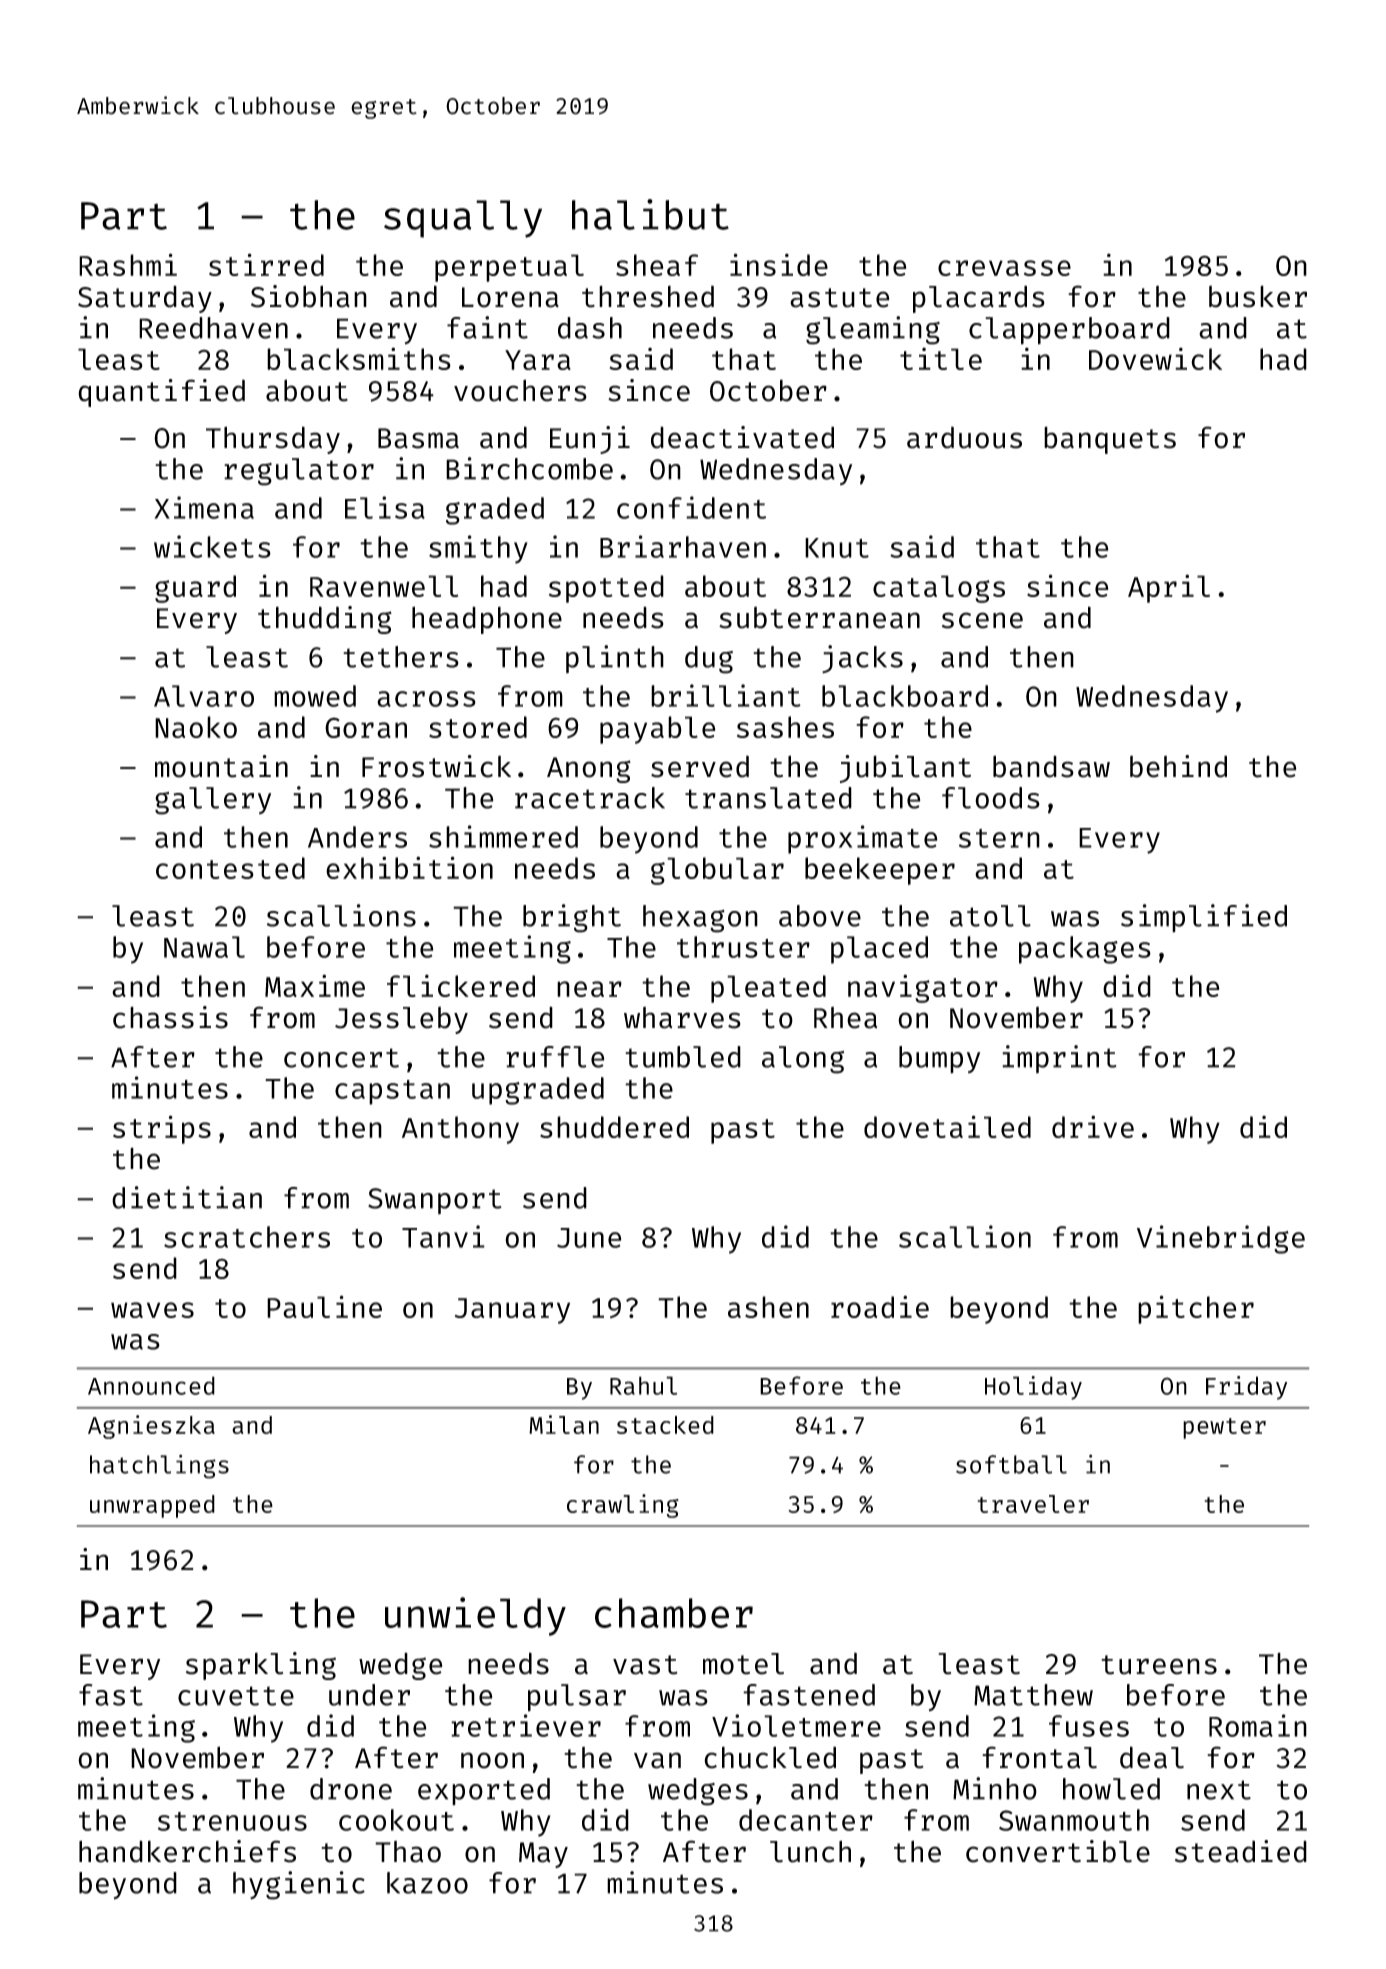 The width and height of the image is (1386, 1969). What do you see at coordinates (564, 1424) in the image?
I see `Milan` at bounding box center [564, 1424].
